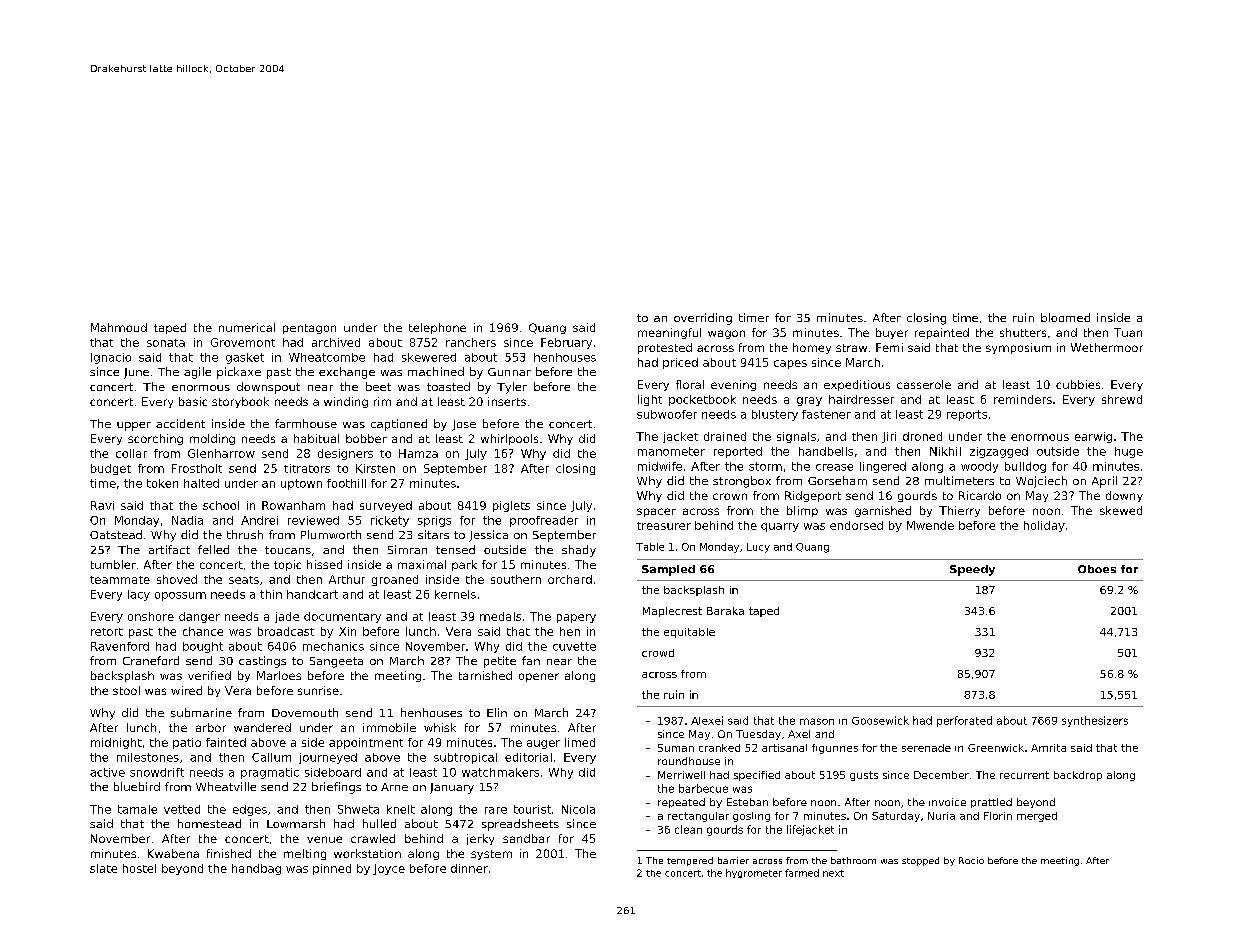 The width and height of the image is (1233, 952). What do you see at coordinates (726, 334) in the image?
I see `wagon` at bounding box center [726, 334].
